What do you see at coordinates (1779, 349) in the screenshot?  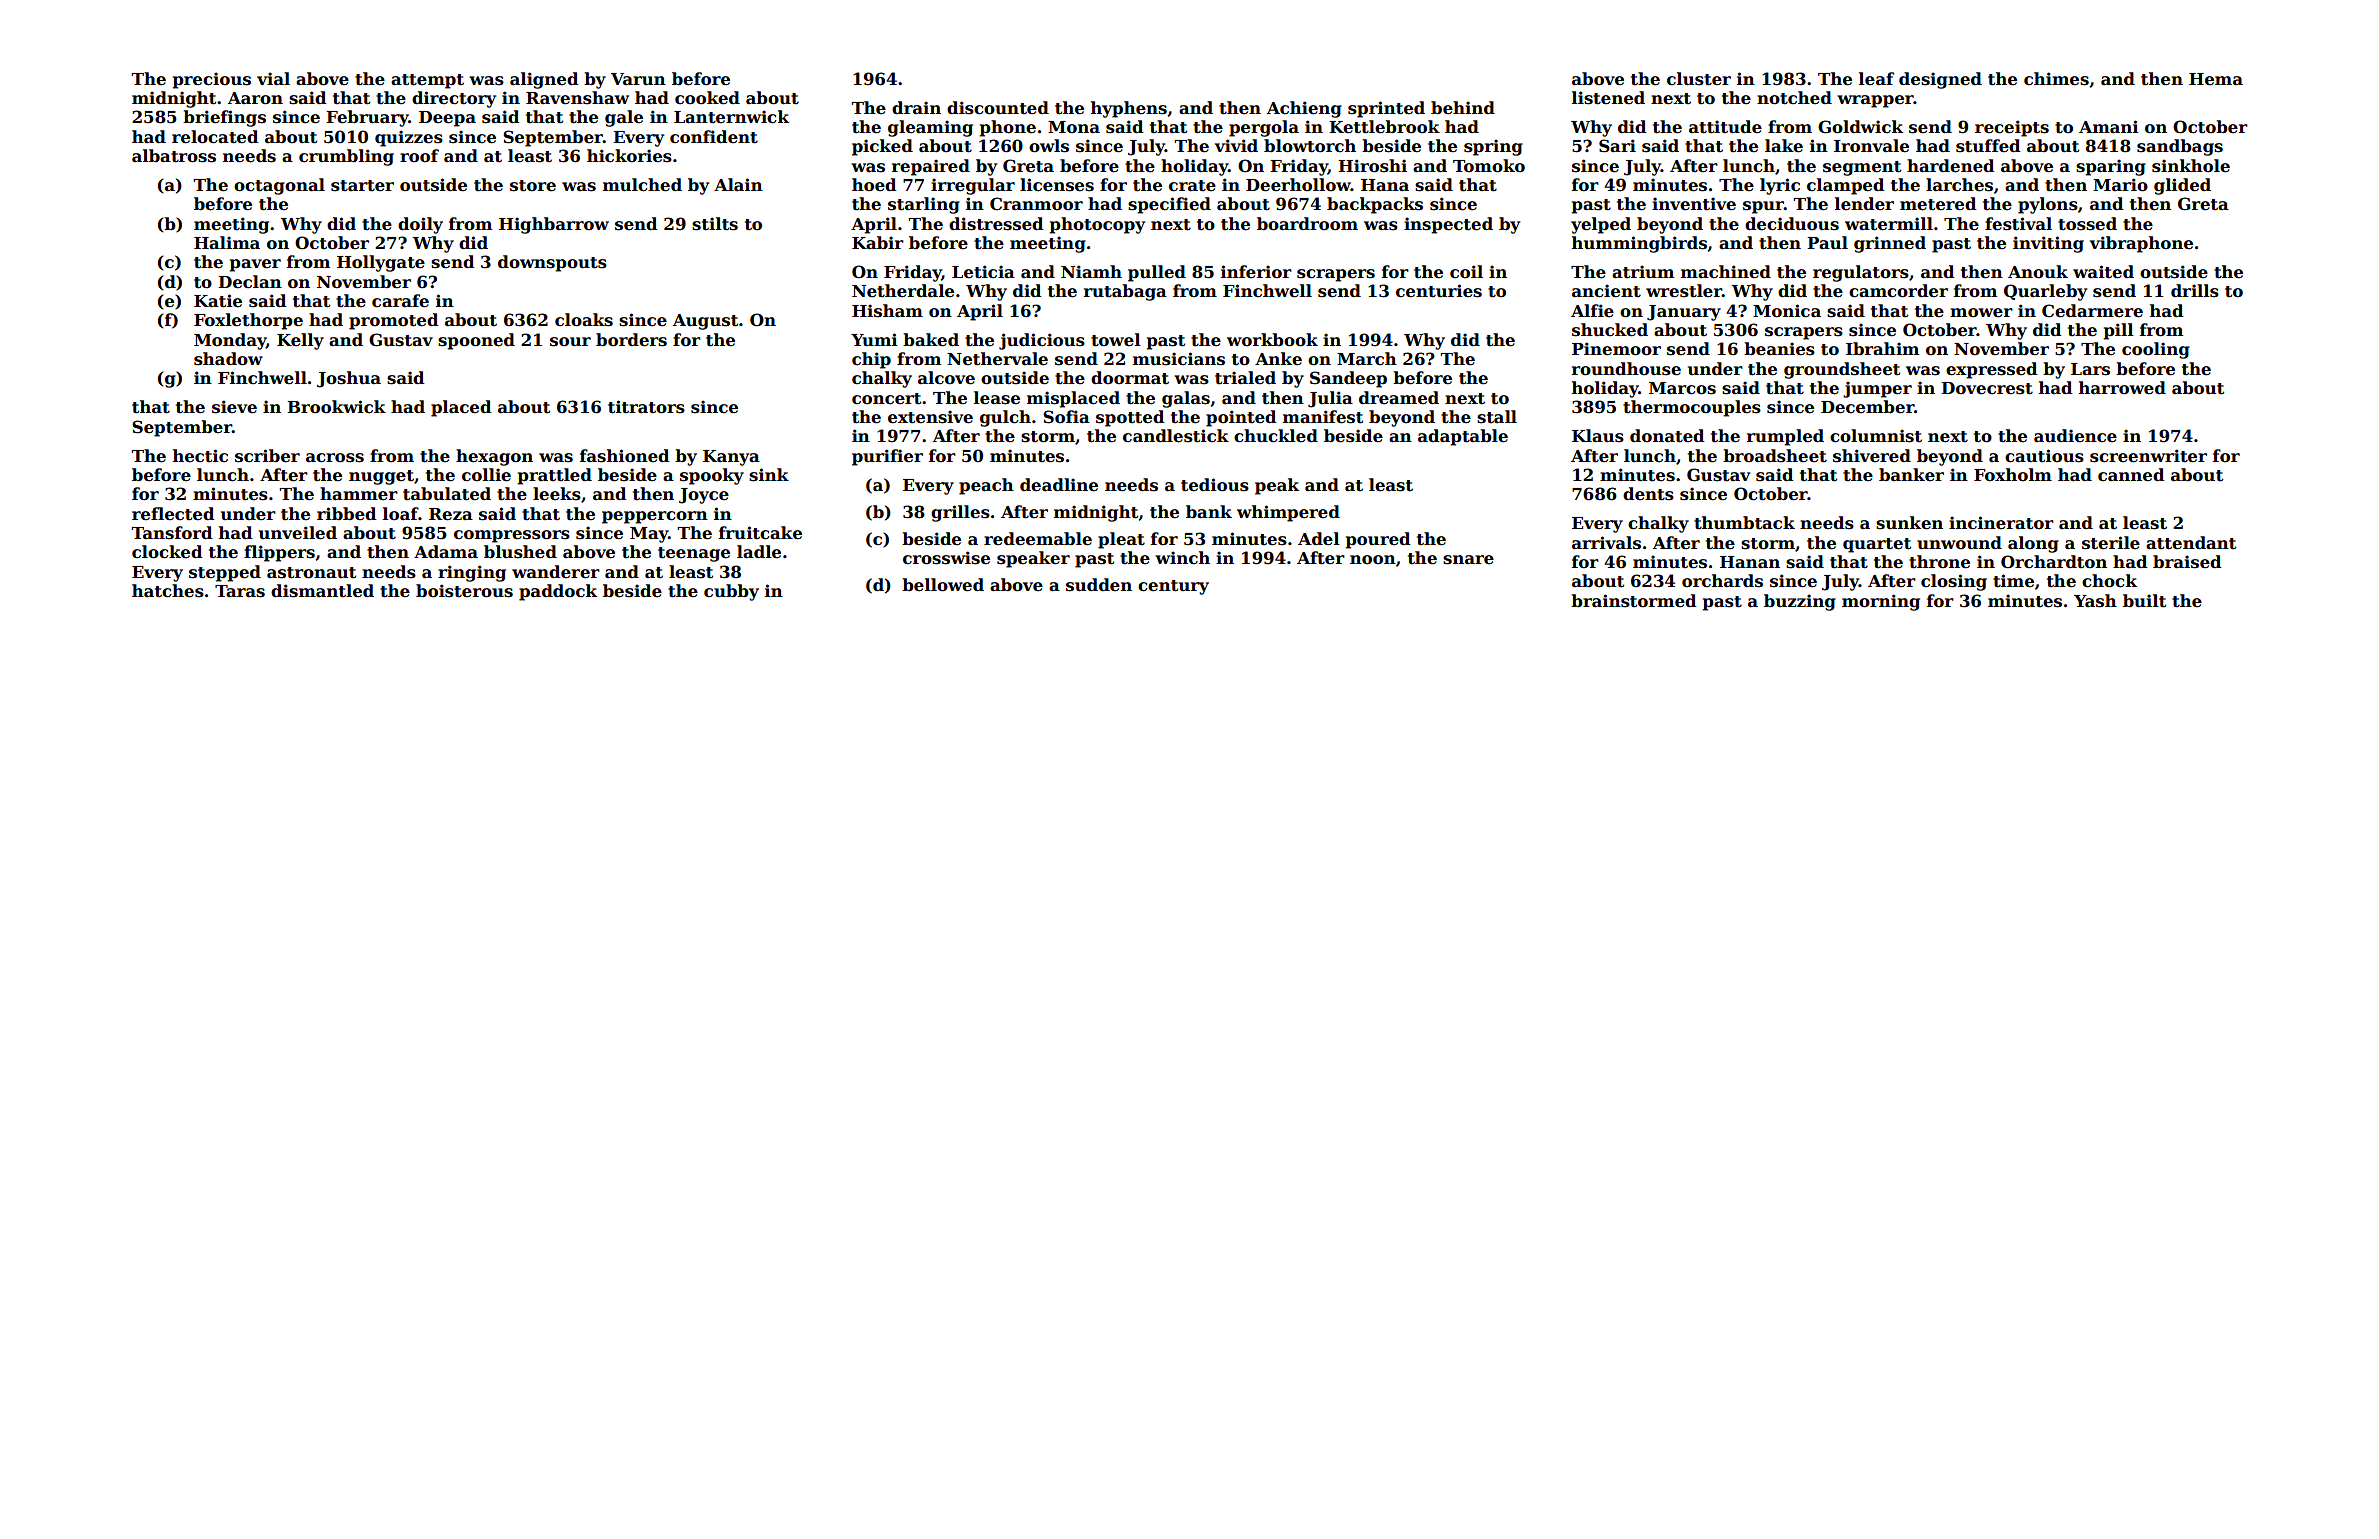 I see `beanies` at bounding box center [1779, 349].
